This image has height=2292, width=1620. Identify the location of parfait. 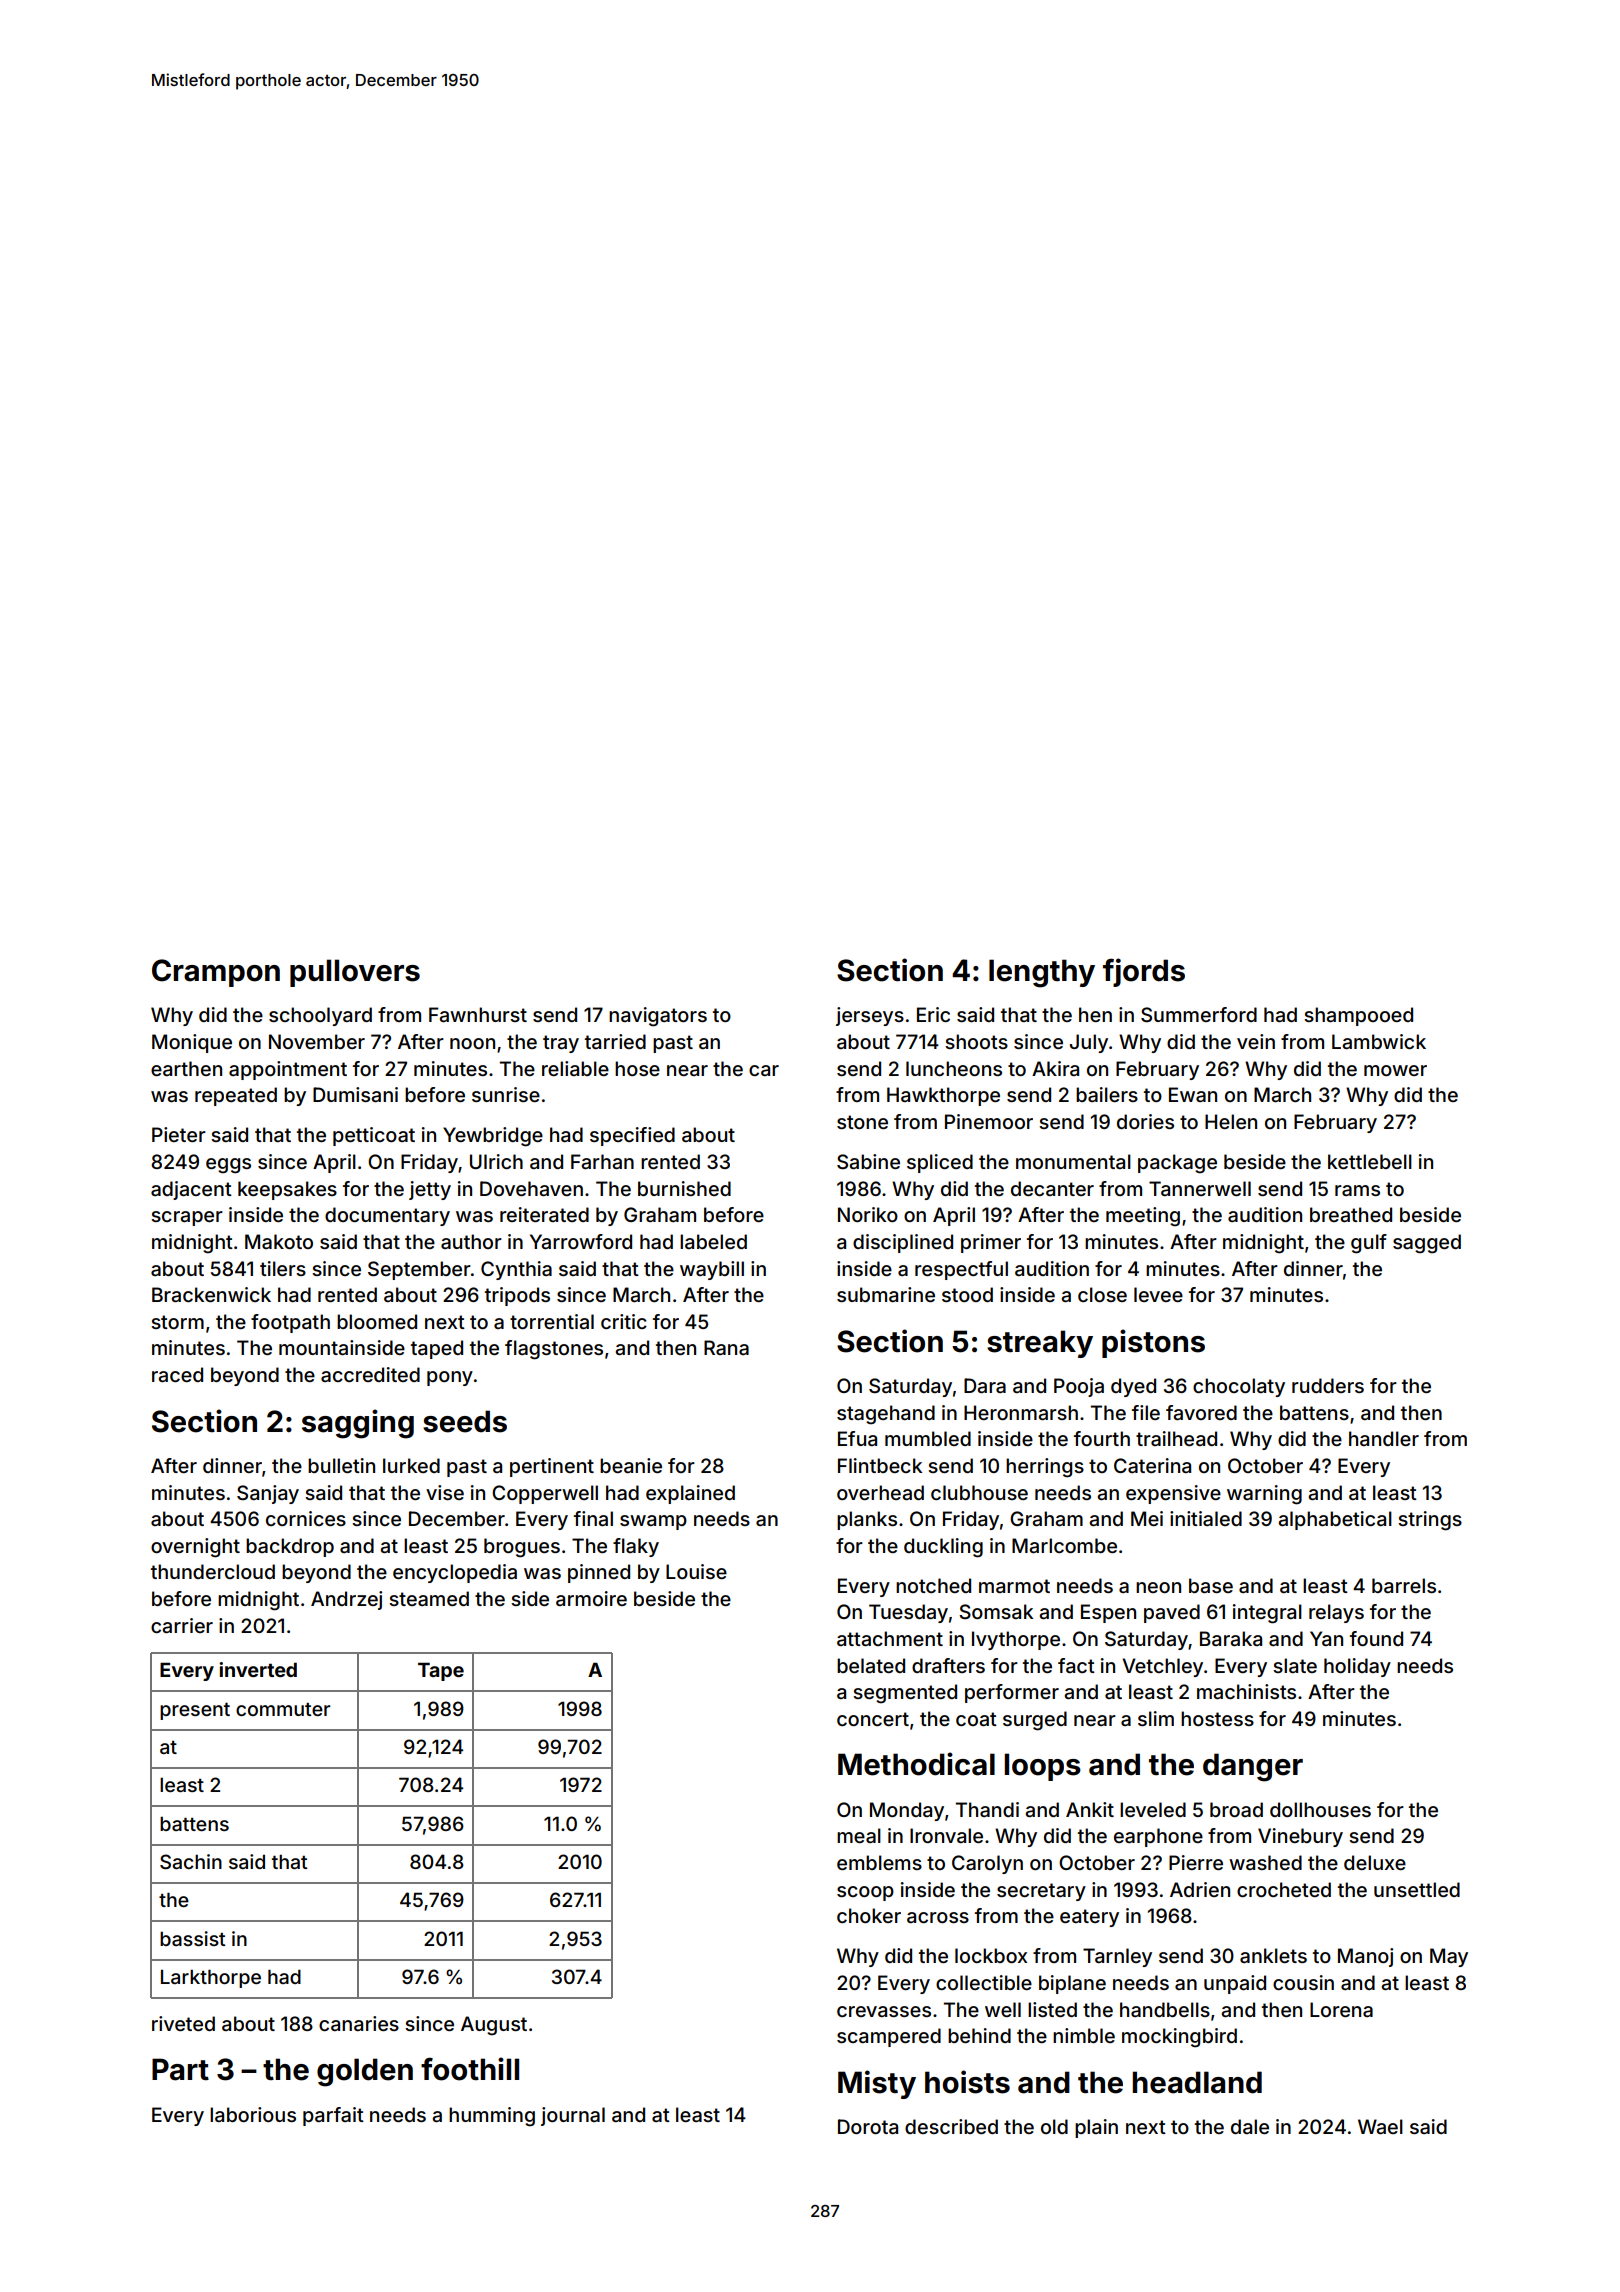
(333, 2116).
